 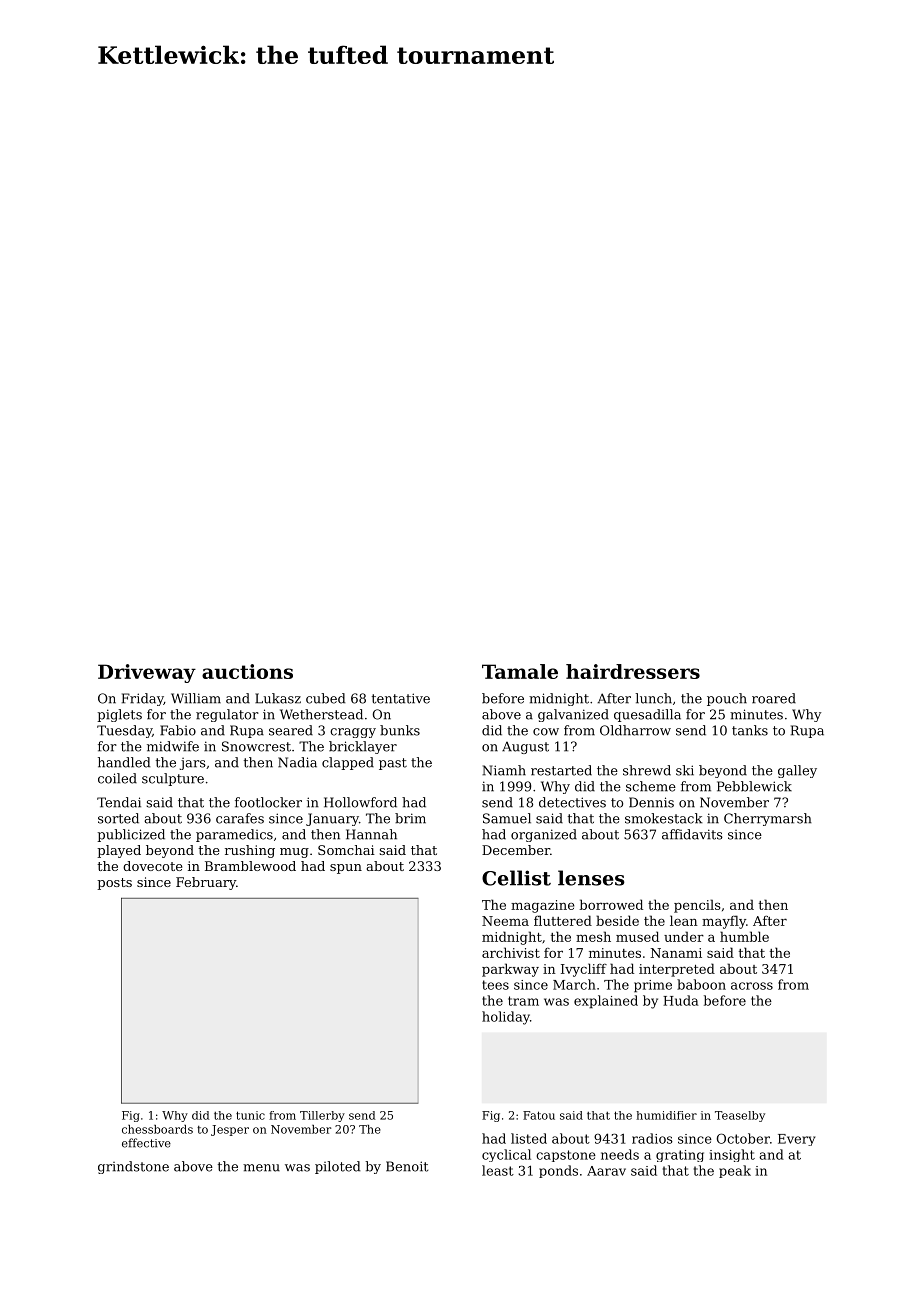 I want to click on sorted, so click(x=118, y=818).
